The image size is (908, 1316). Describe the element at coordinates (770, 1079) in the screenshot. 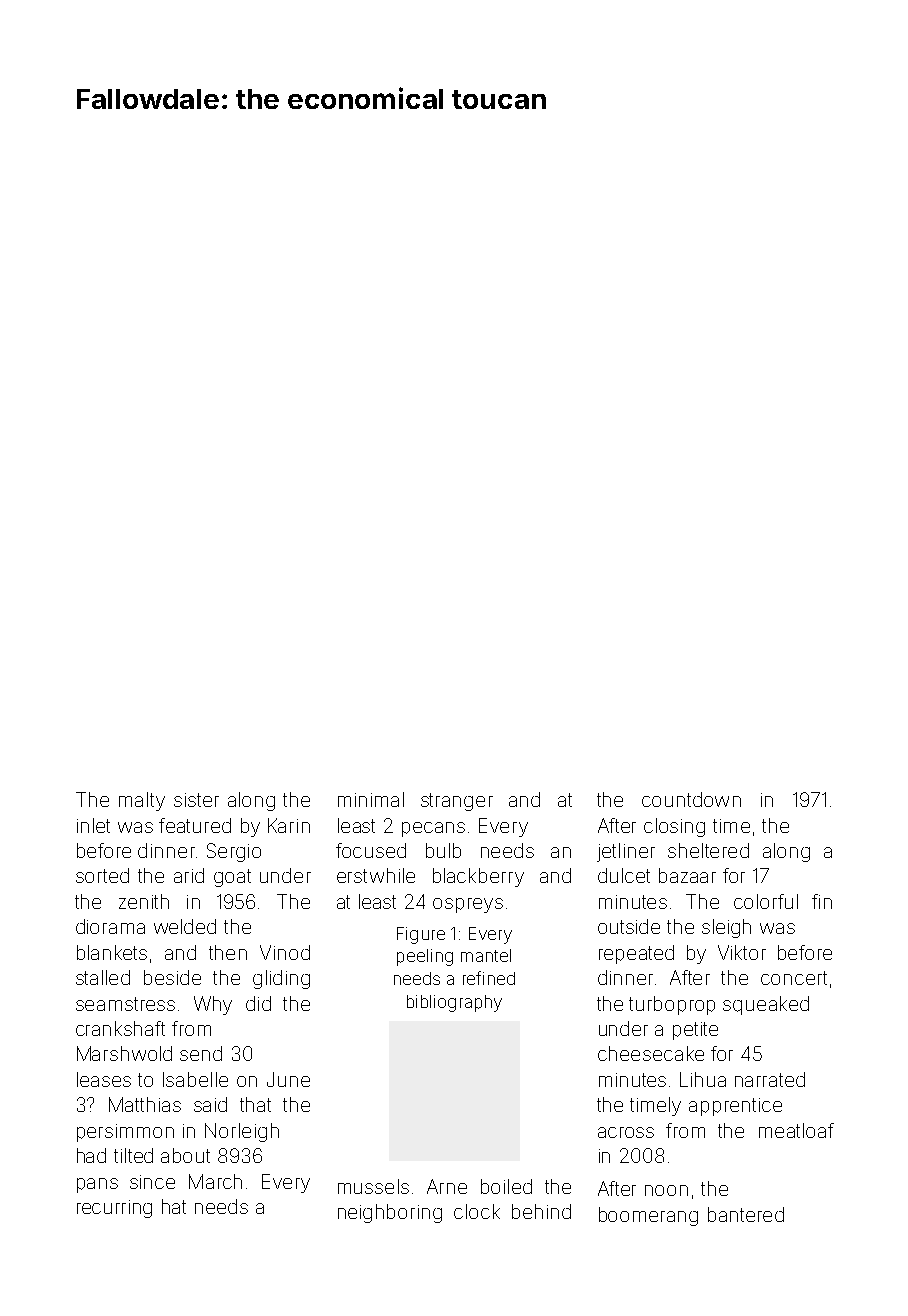

I see `narrated` at that location.
